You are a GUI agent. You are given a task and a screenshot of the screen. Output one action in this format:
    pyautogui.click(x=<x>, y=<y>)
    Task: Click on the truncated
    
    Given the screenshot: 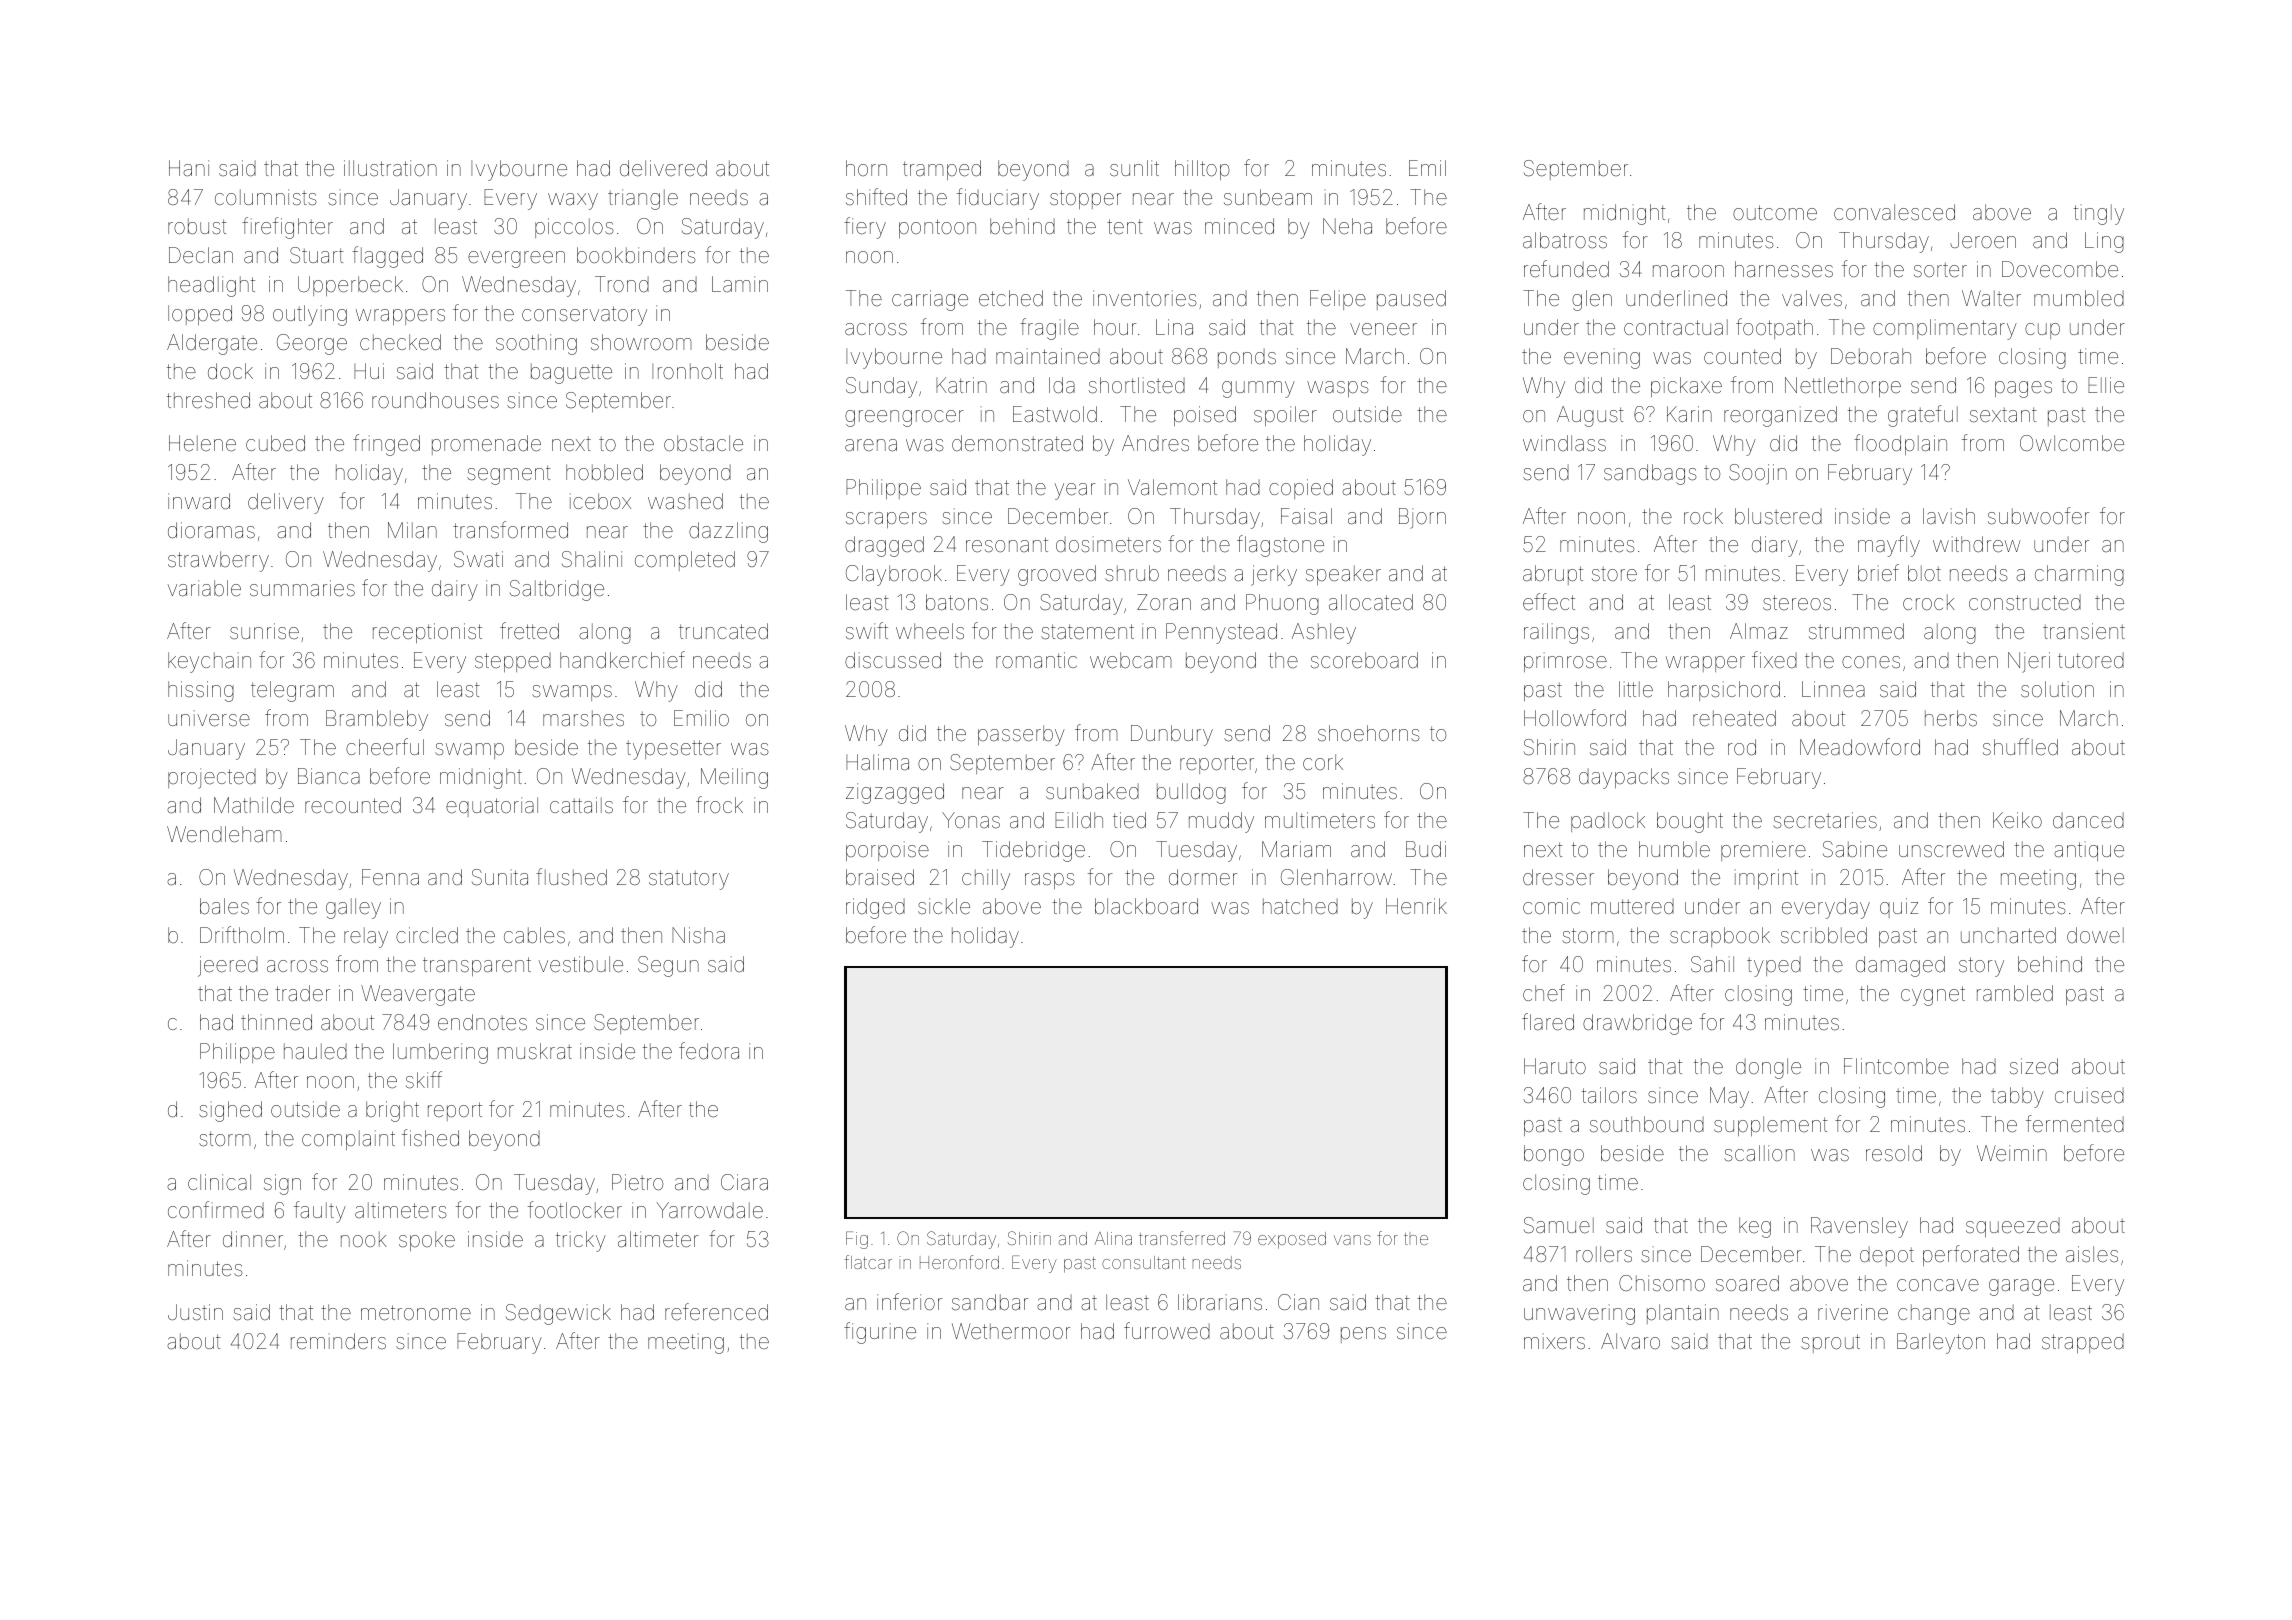 What is the action you would take?
    pyautogui.click(x=723, y=631)
